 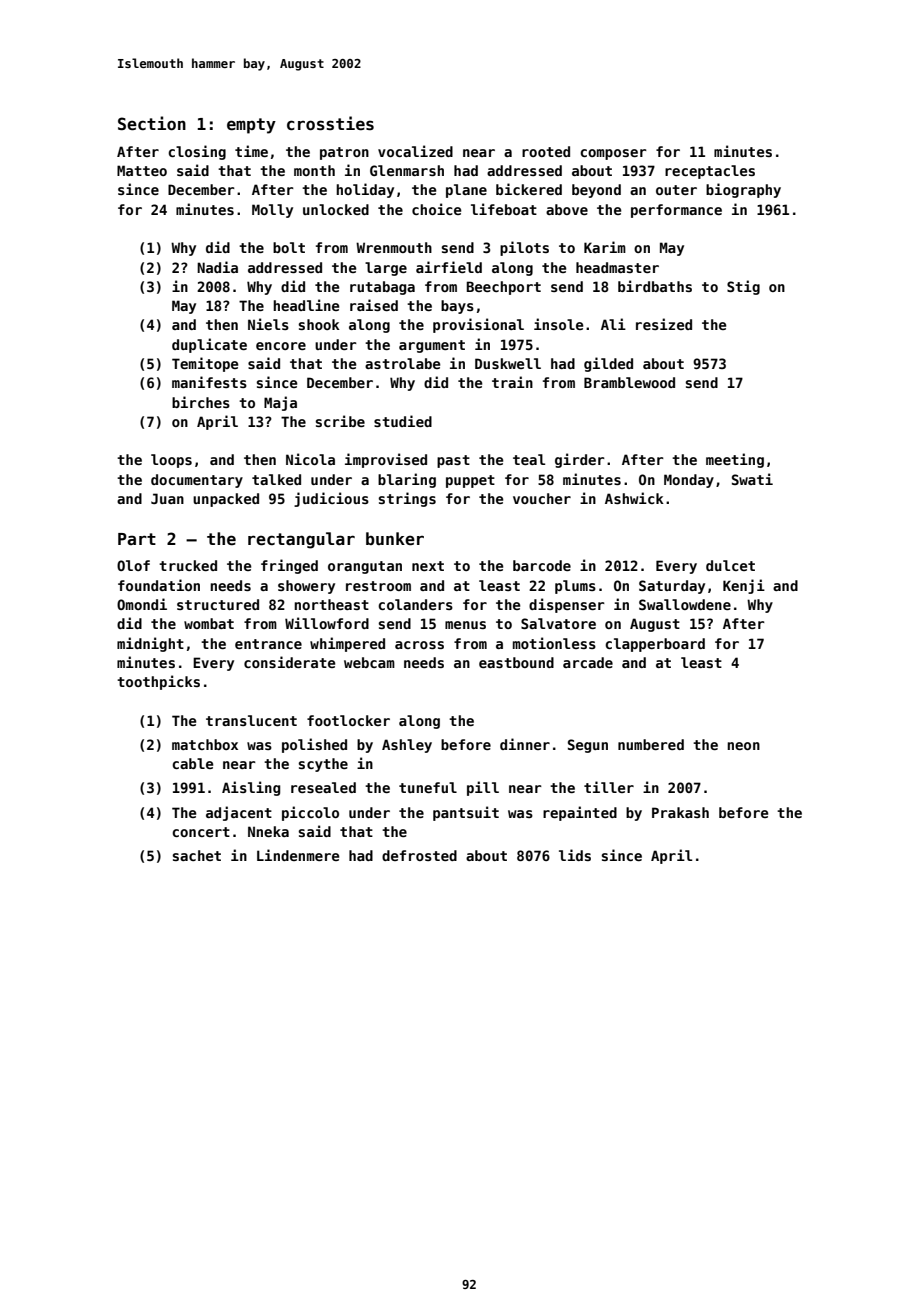 I want to click on empty, so click(x=251, y=126).
